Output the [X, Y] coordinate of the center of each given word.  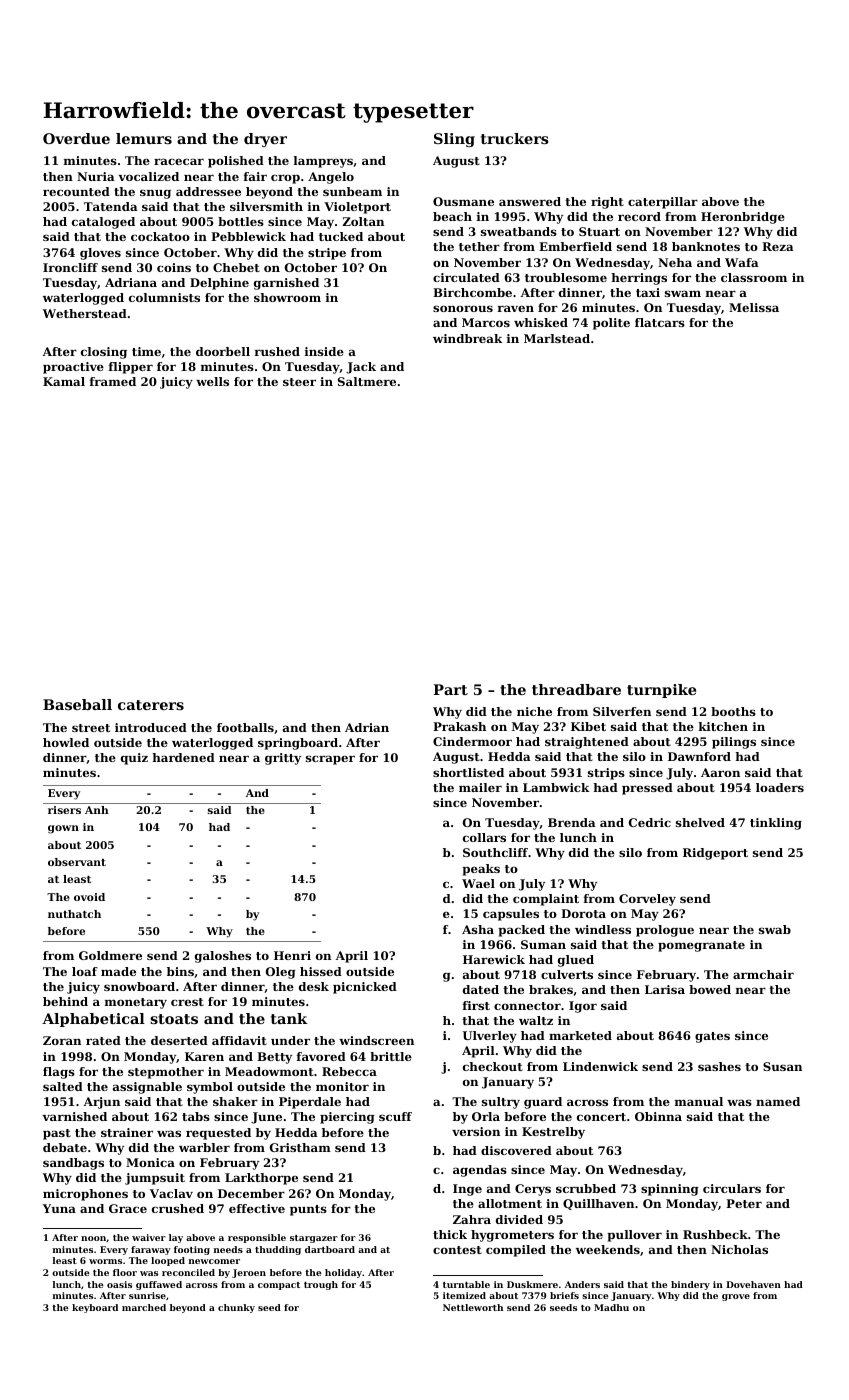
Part [450, 689]
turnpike [661, 691]
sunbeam [352, 191]
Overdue [76, 138]
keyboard [95, 1308]
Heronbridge [743, 218]
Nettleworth [473, 1307]
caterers [151, 705]
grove [736, 1297]
